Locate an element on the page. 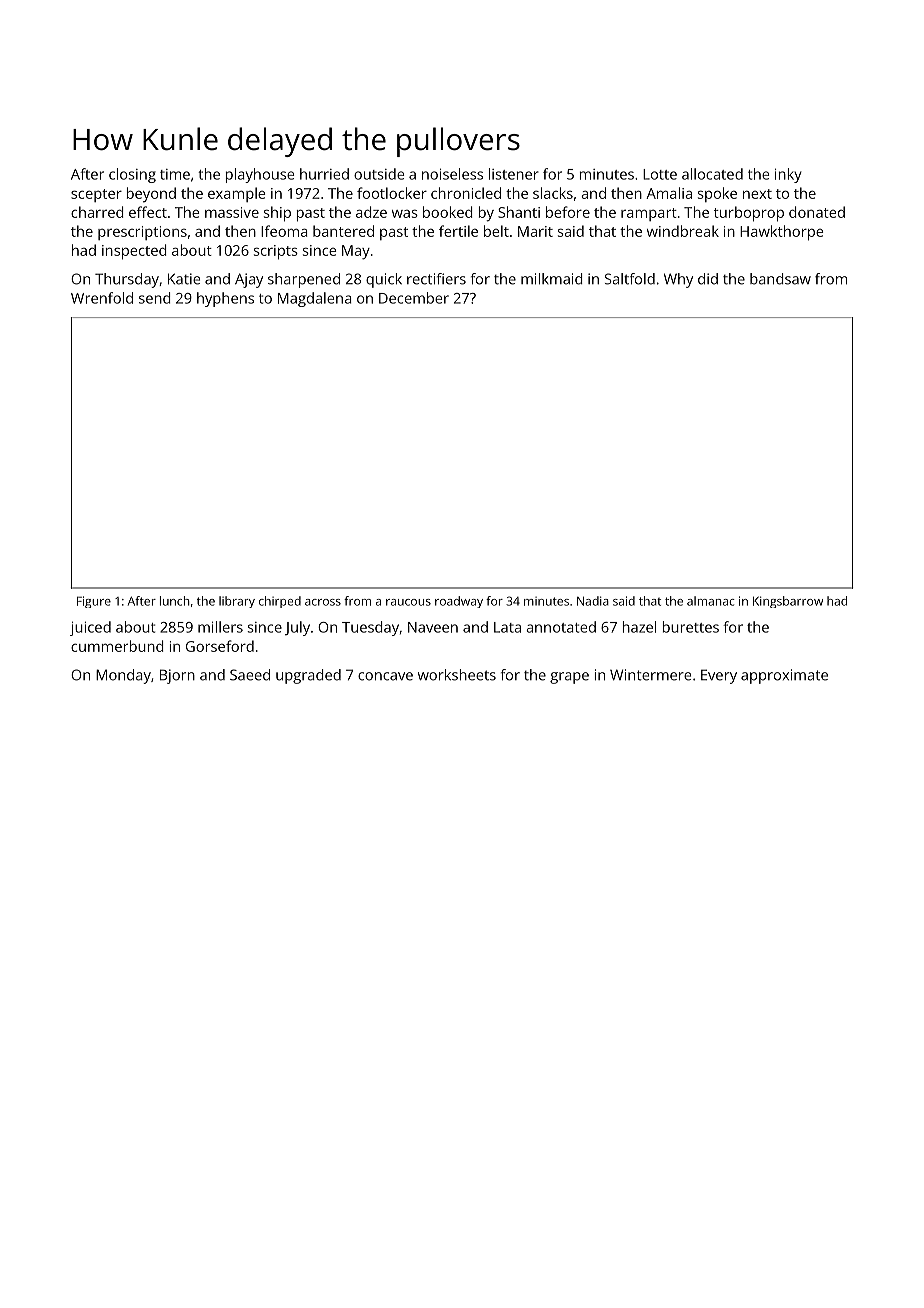 Image resolution: width=924 pixels, height=1308 pixels. closing is located at coordinates (132, 175).
